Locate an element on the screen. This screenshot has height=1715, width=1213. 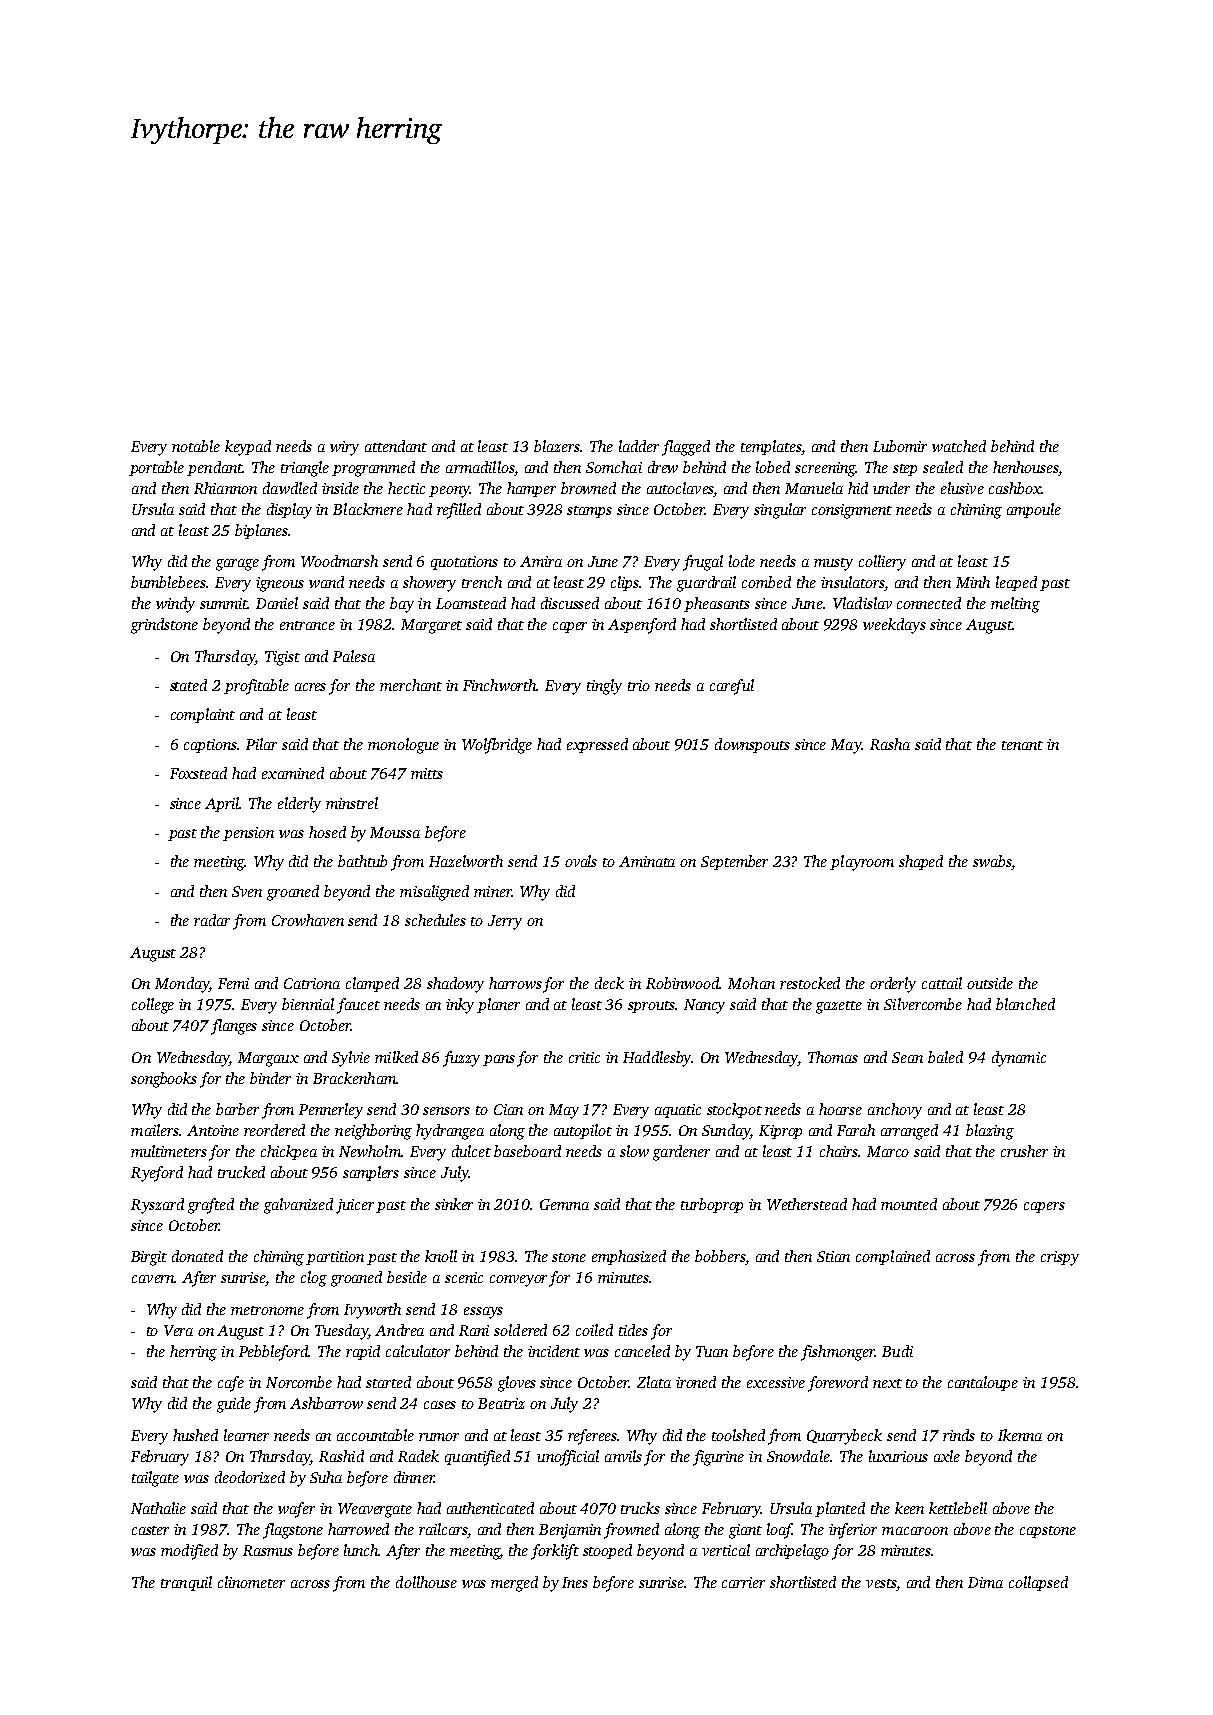
Nancy is located at coordinates (704, 1006).
